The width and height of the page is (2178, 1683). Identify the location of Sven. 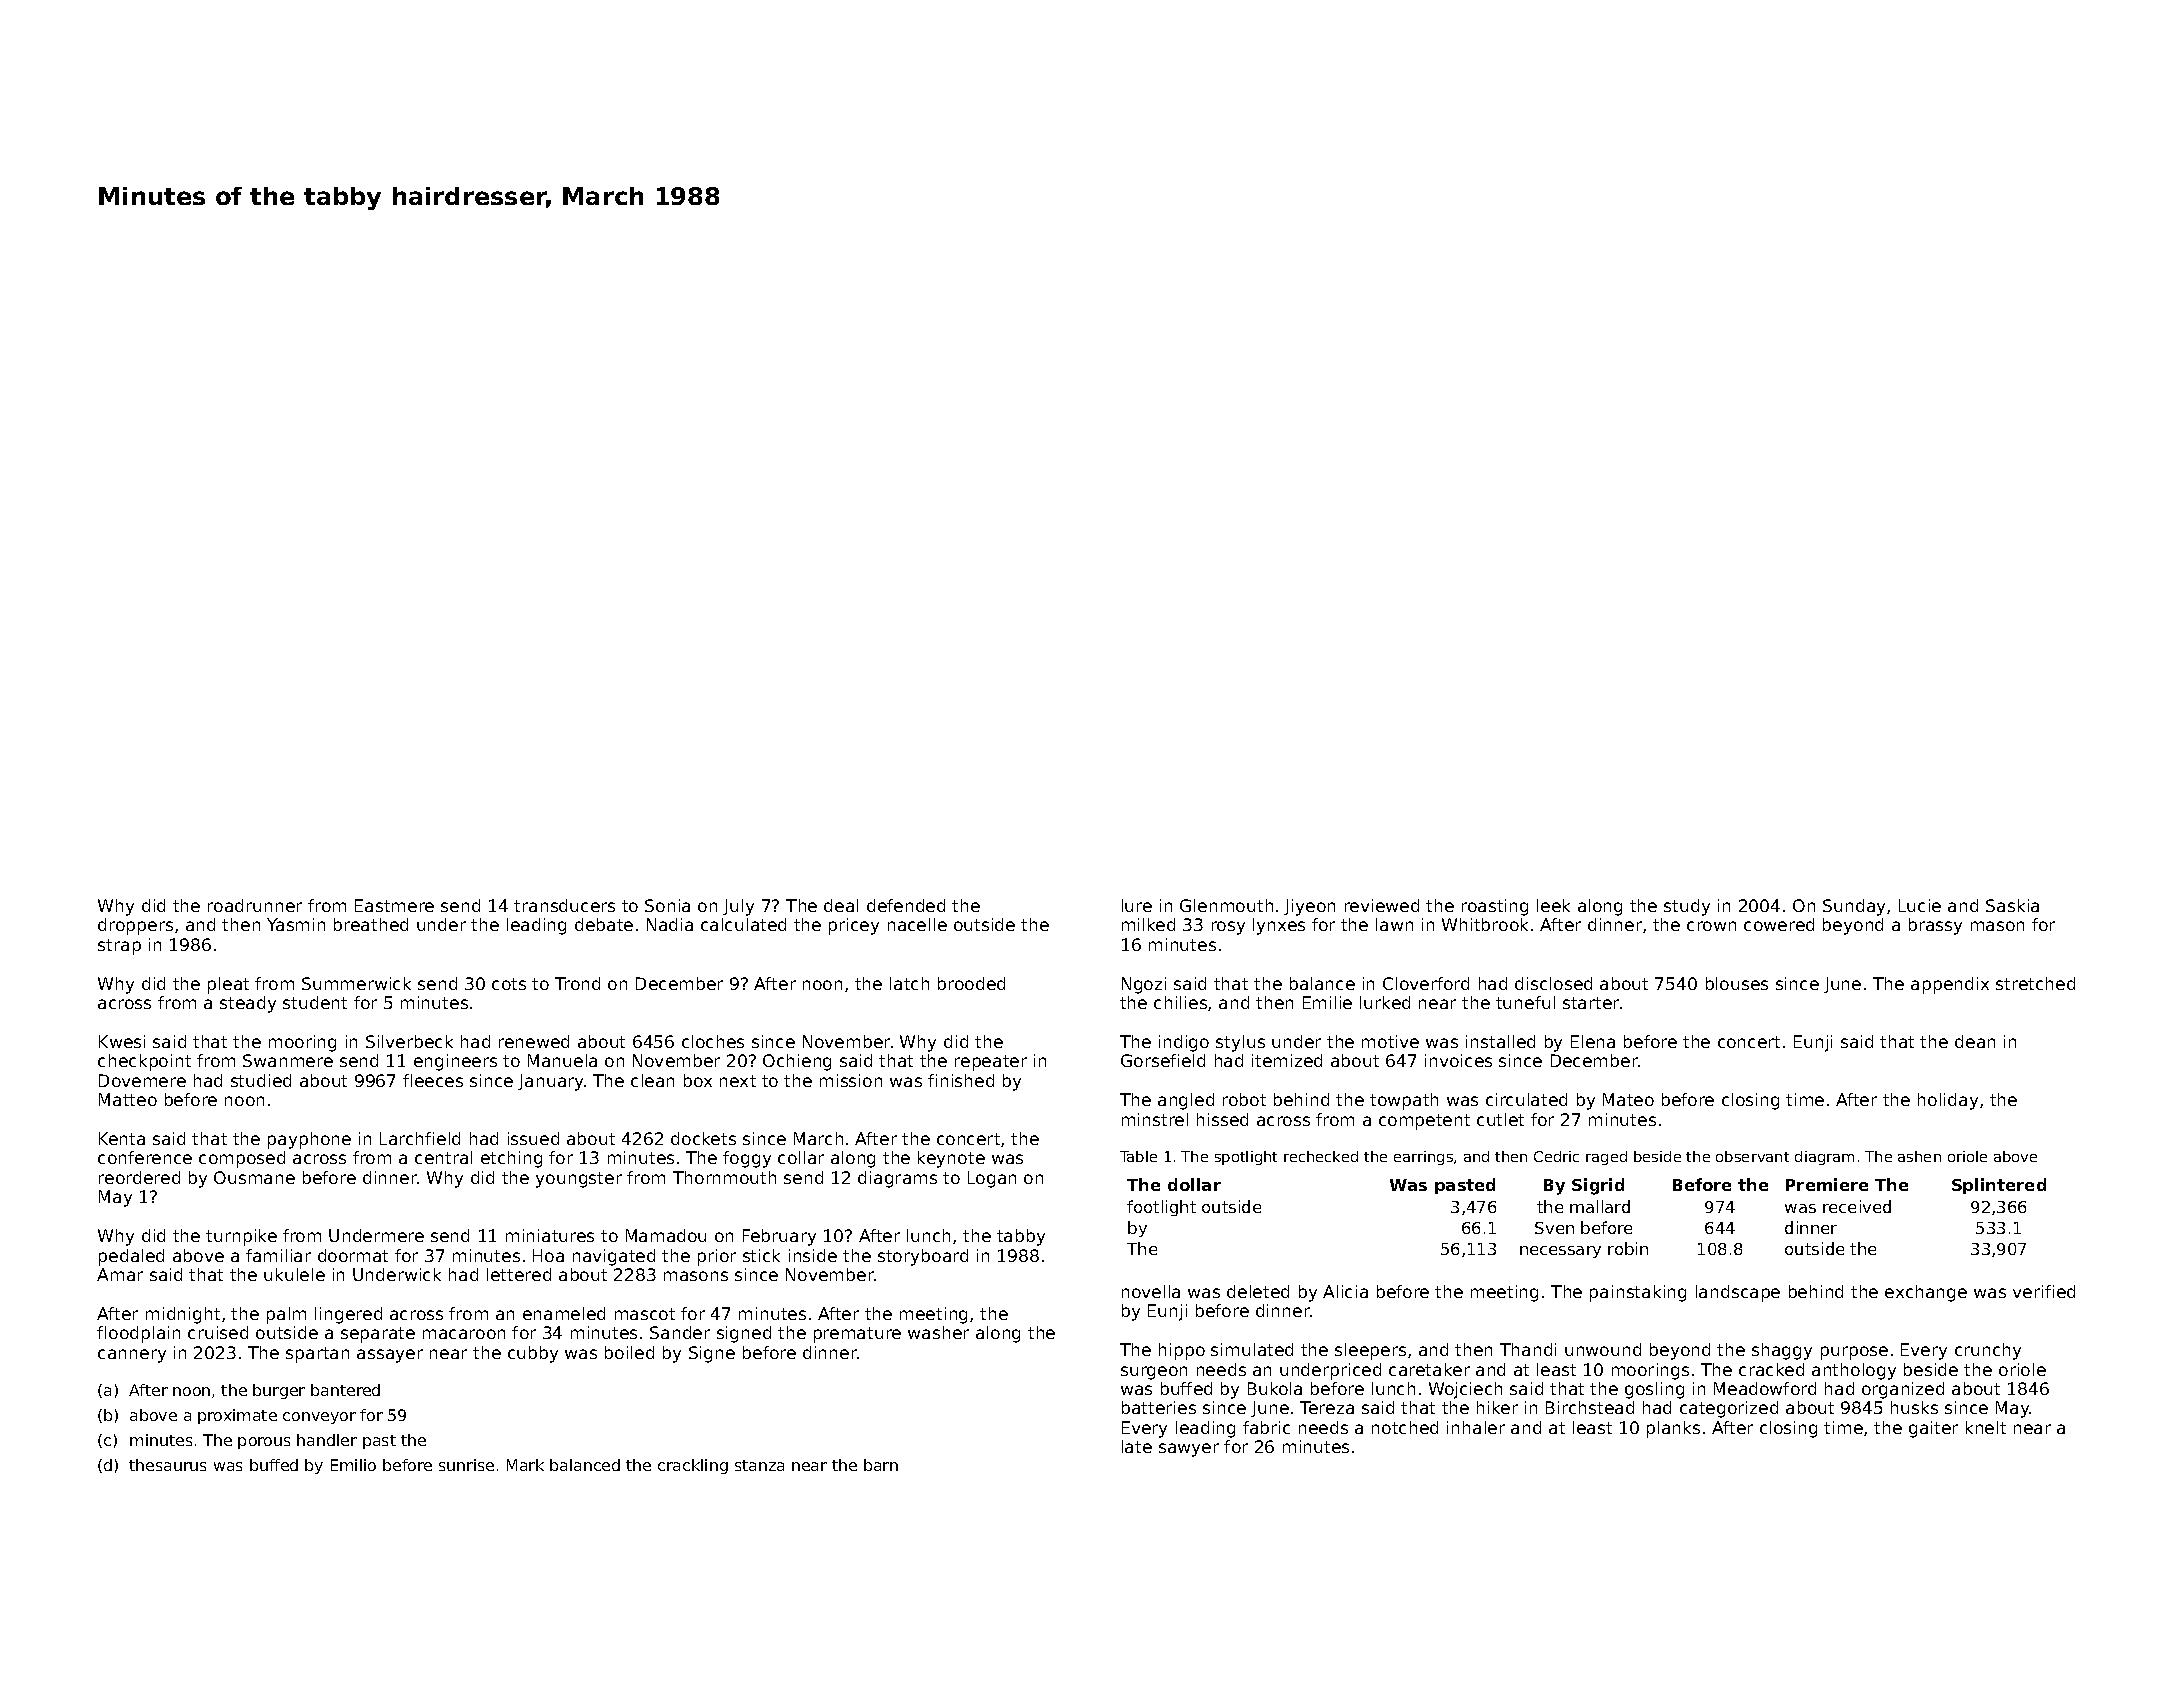
(1554, 1228).
